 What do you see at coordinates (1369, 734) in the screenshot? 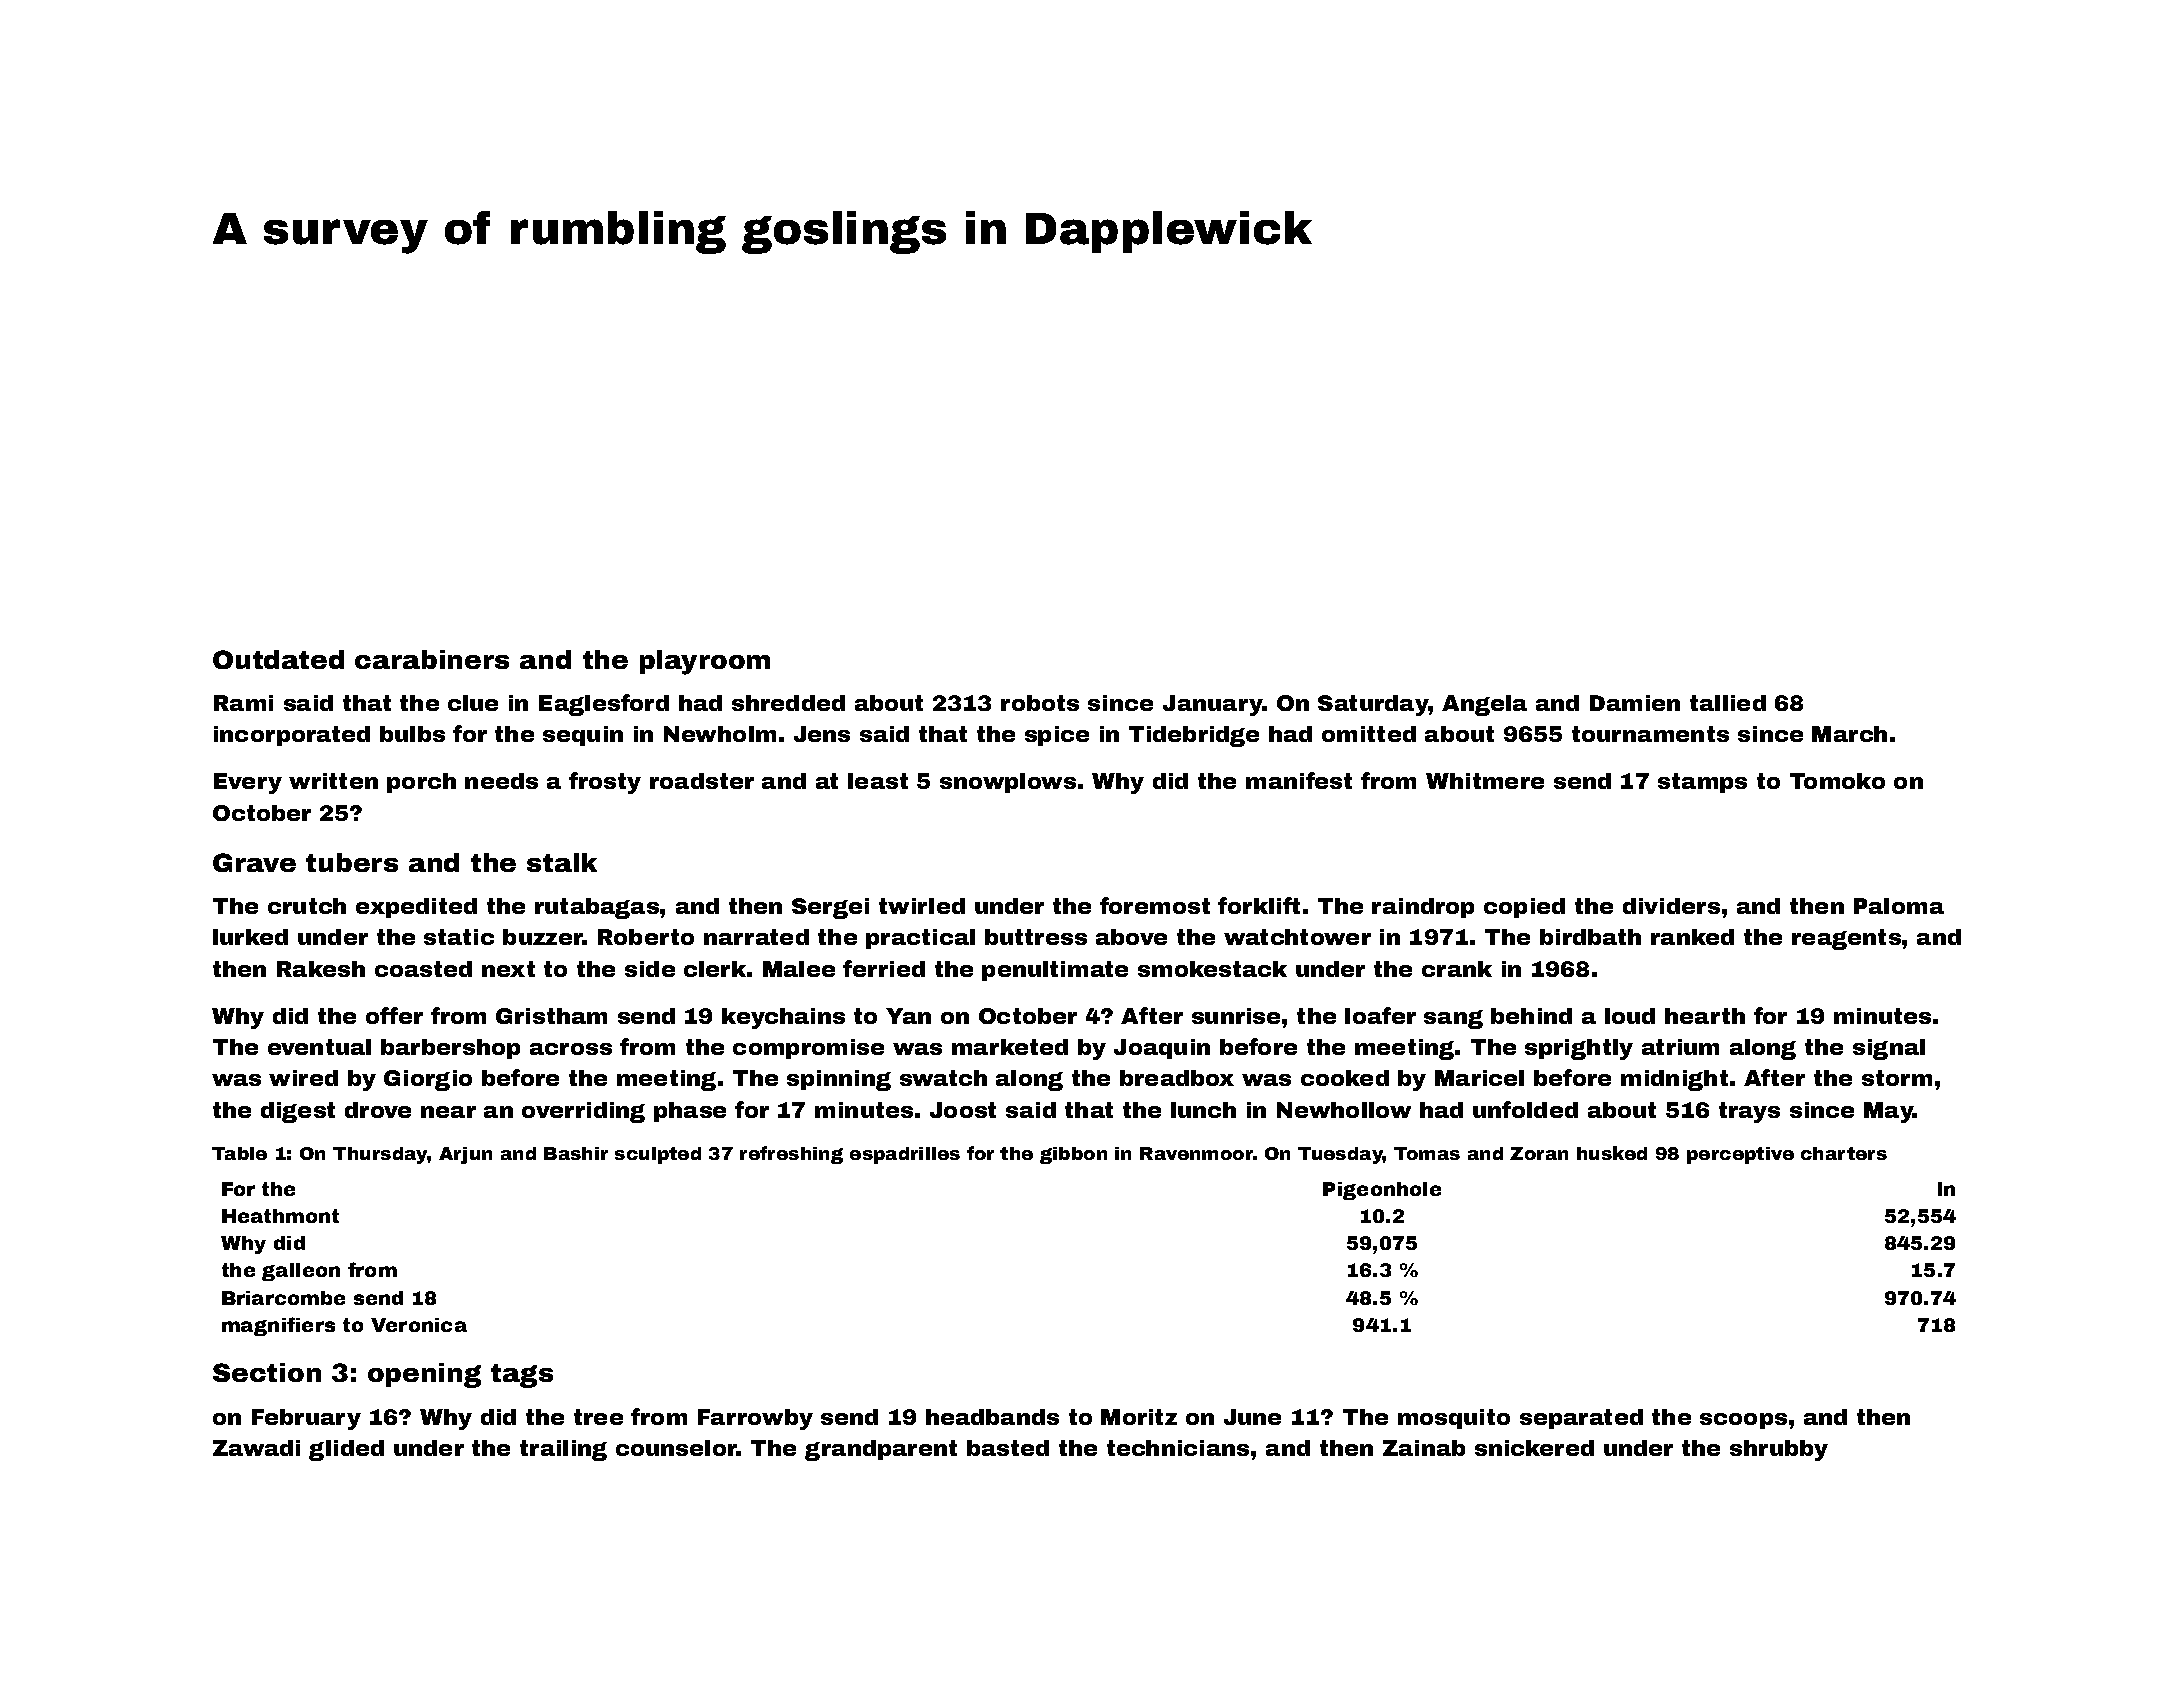
I see `omitted` at bounding box center [1369, 734].
